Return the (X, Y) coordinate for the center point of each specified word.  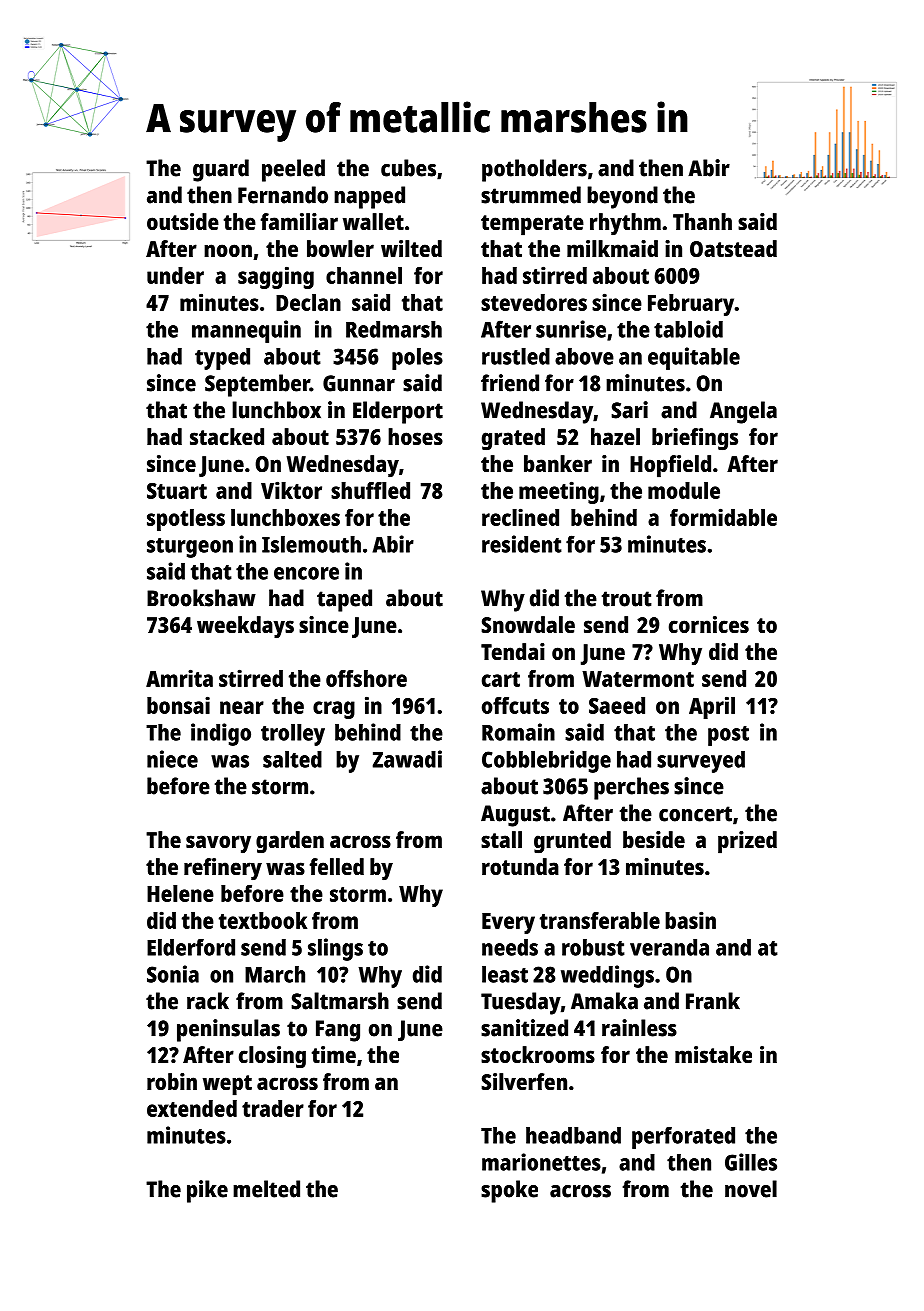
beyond (622, 197)
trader (273, 1108)
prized (747, 842)
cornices (709, 624)
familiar (299, 221)
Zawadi (407, 759)
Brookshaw (201, 598)
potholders (534, 170)
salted (292, 759)
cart (501, 679)
